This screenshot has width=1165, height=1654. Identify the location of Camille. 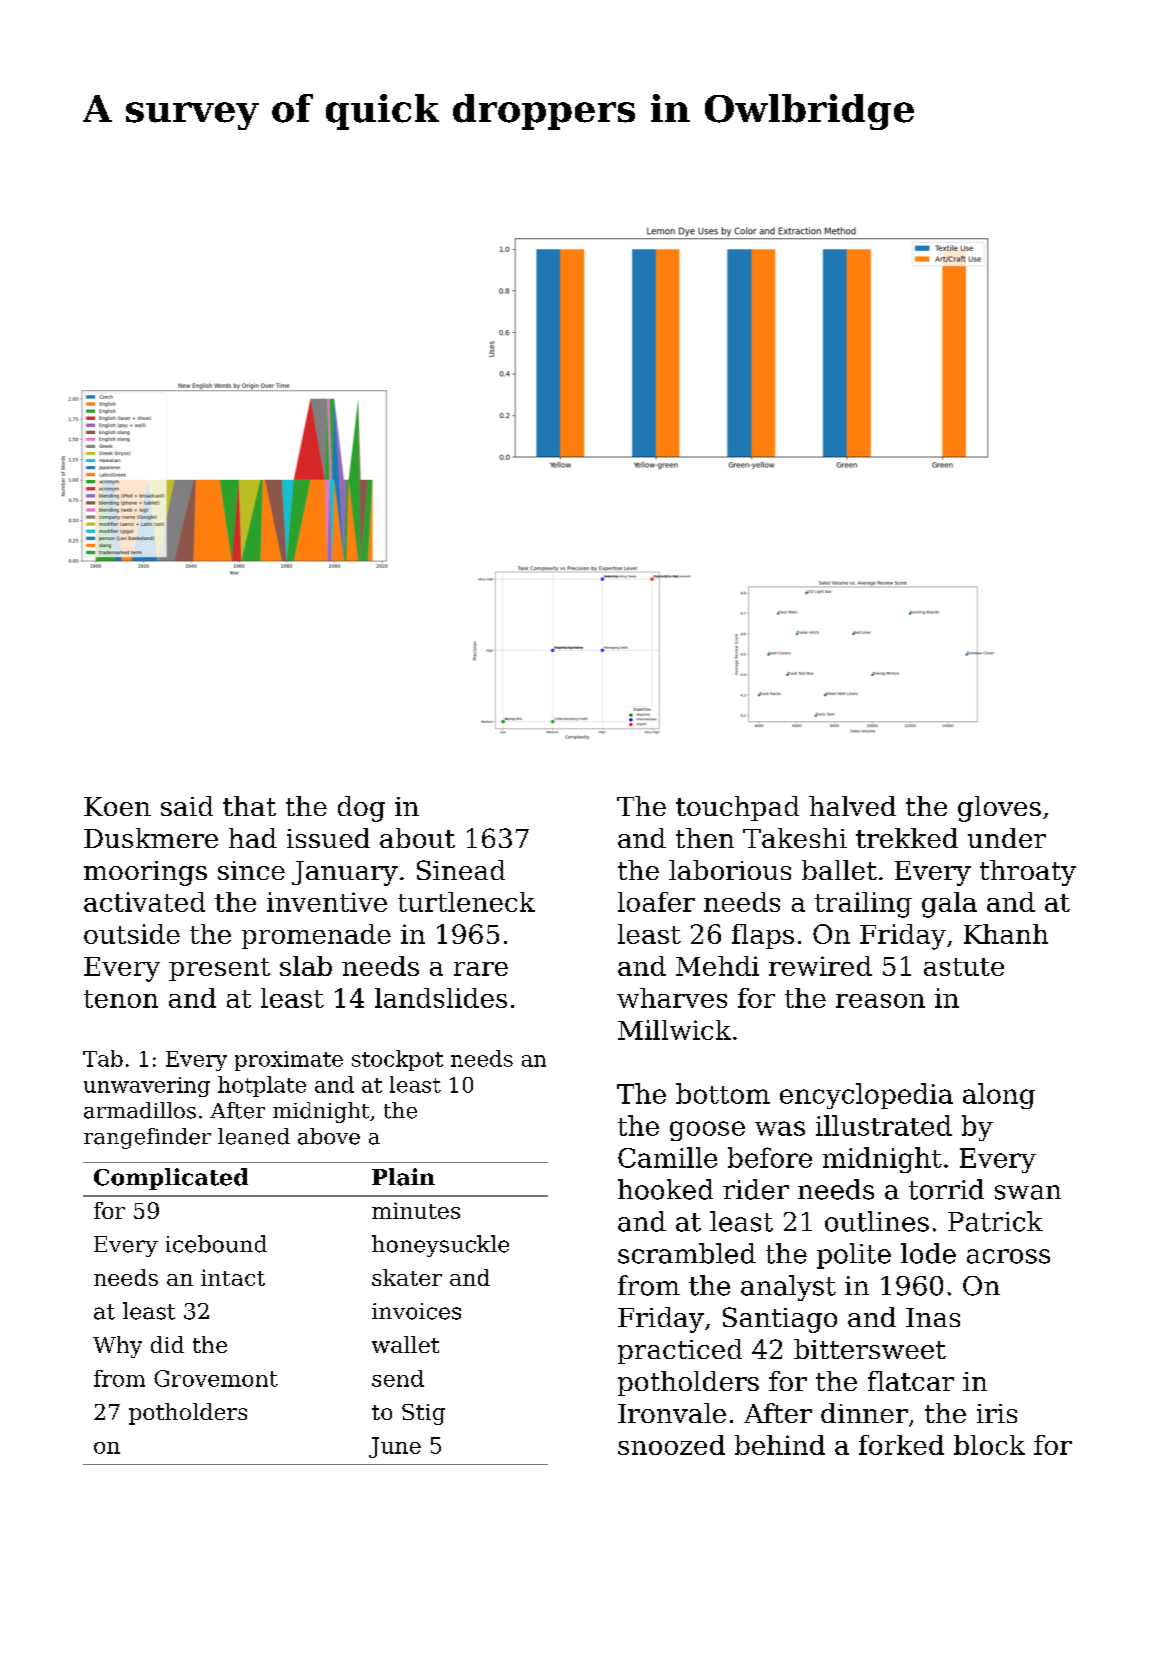
(667, 1157).
